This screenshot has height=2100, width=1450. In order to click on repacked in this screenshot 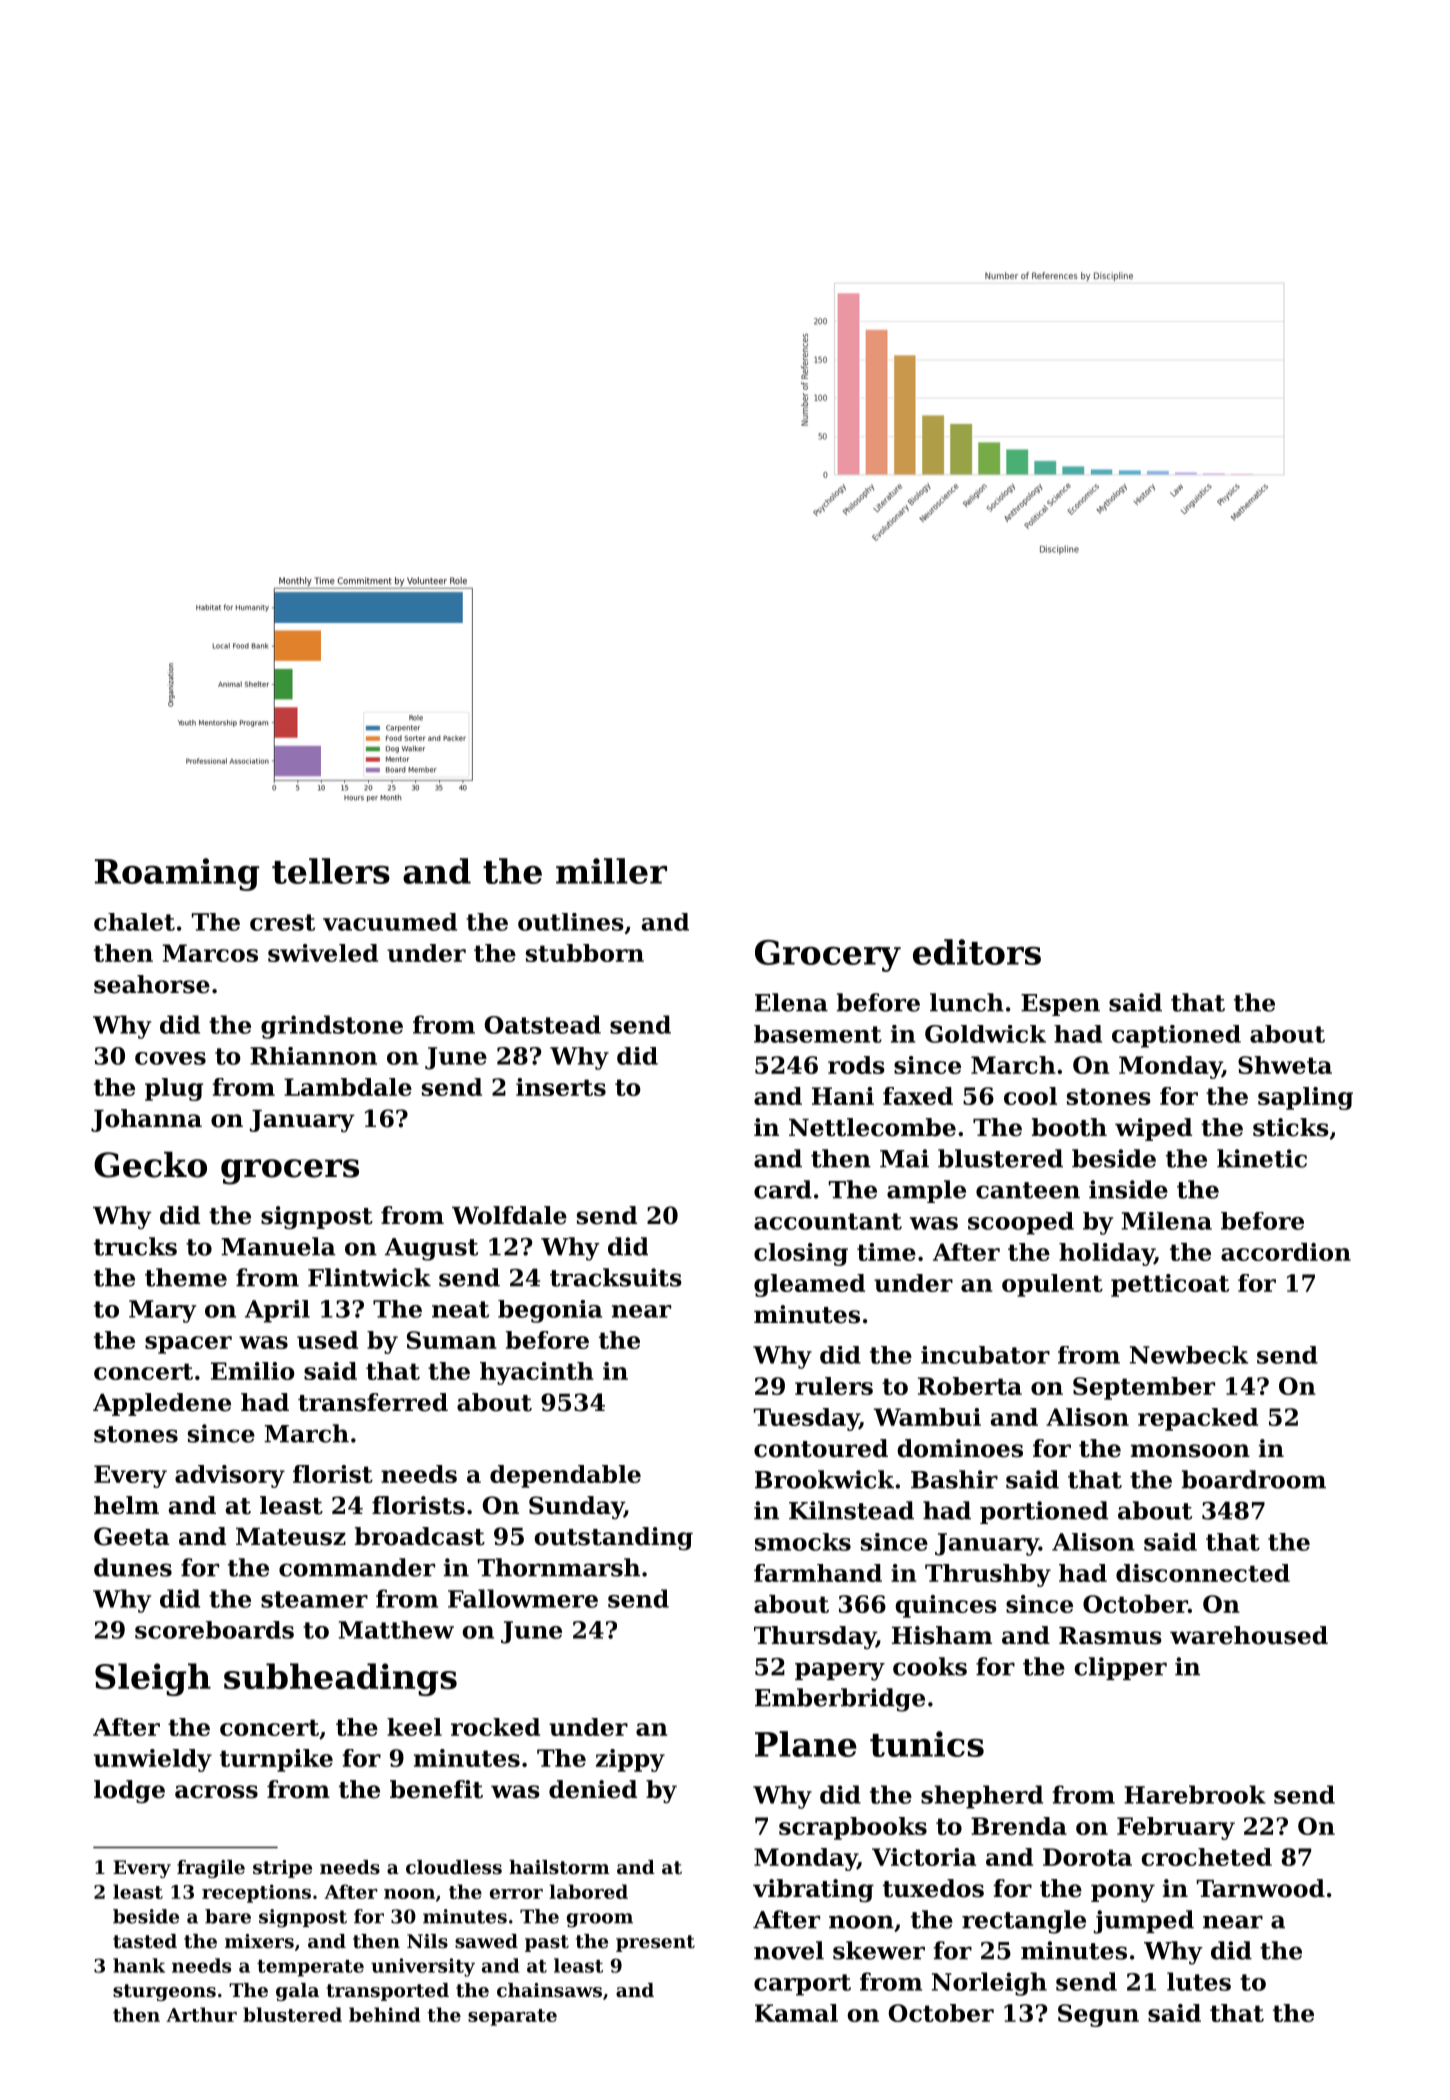, I will do `click(1198, 1419)`.
